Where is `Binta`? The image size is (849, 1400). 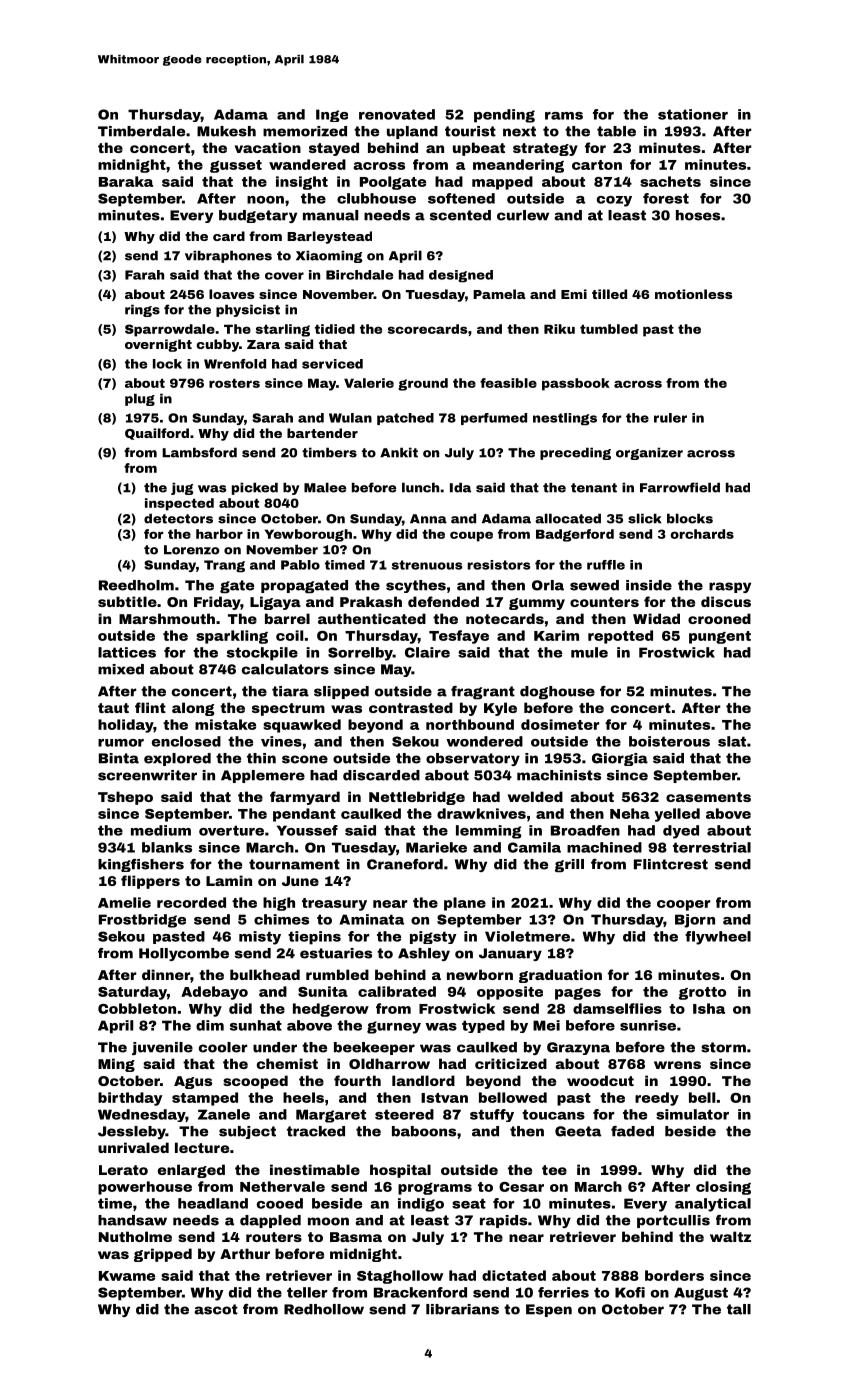
Binta is located at coordinates (119, 758).
